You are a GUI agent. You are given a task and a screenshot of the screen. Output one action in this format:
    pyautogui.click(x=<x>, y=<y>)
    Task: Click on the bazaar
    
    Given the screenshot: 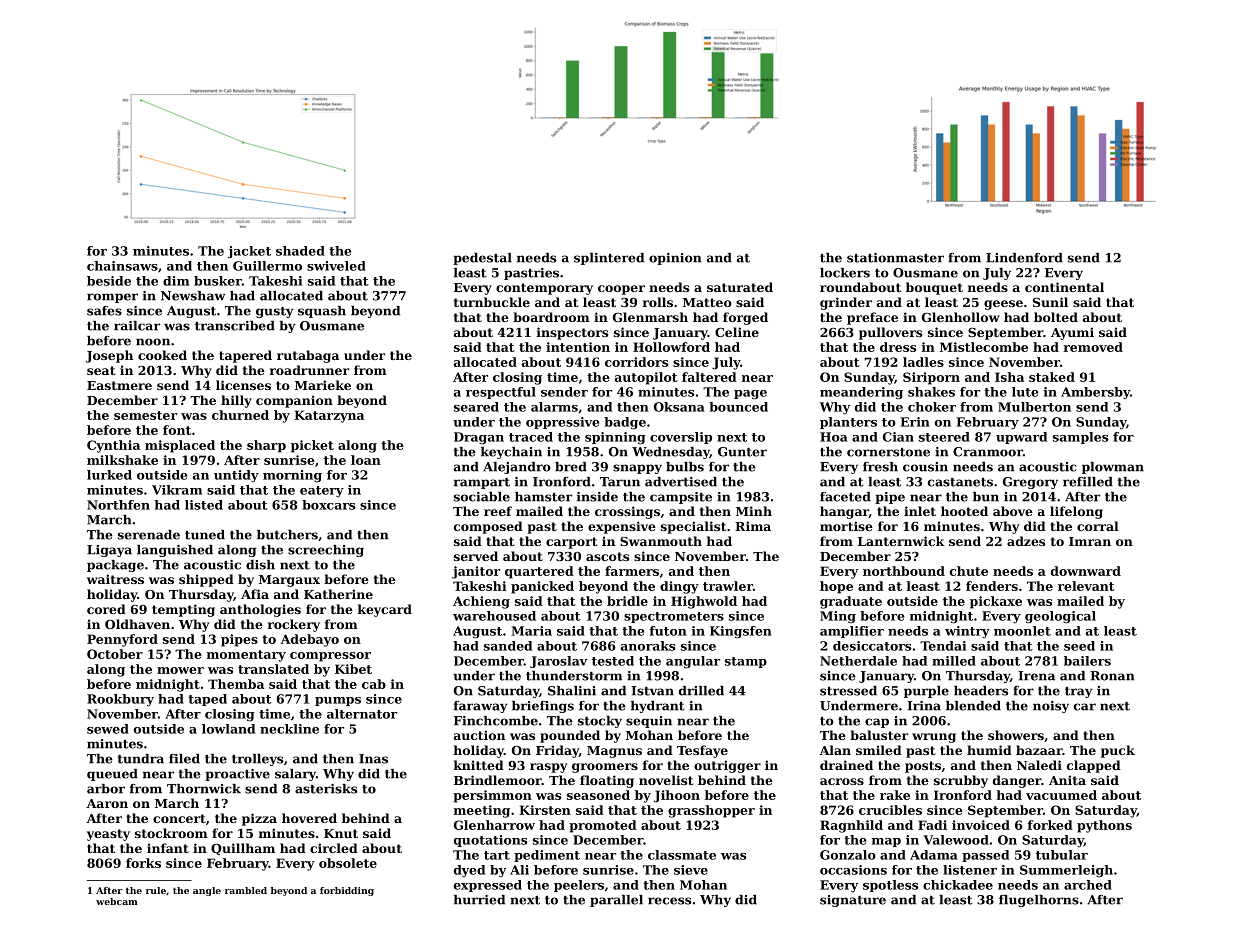 What is the action you would take?
    pyautogui.click(x=1039, y=750)
